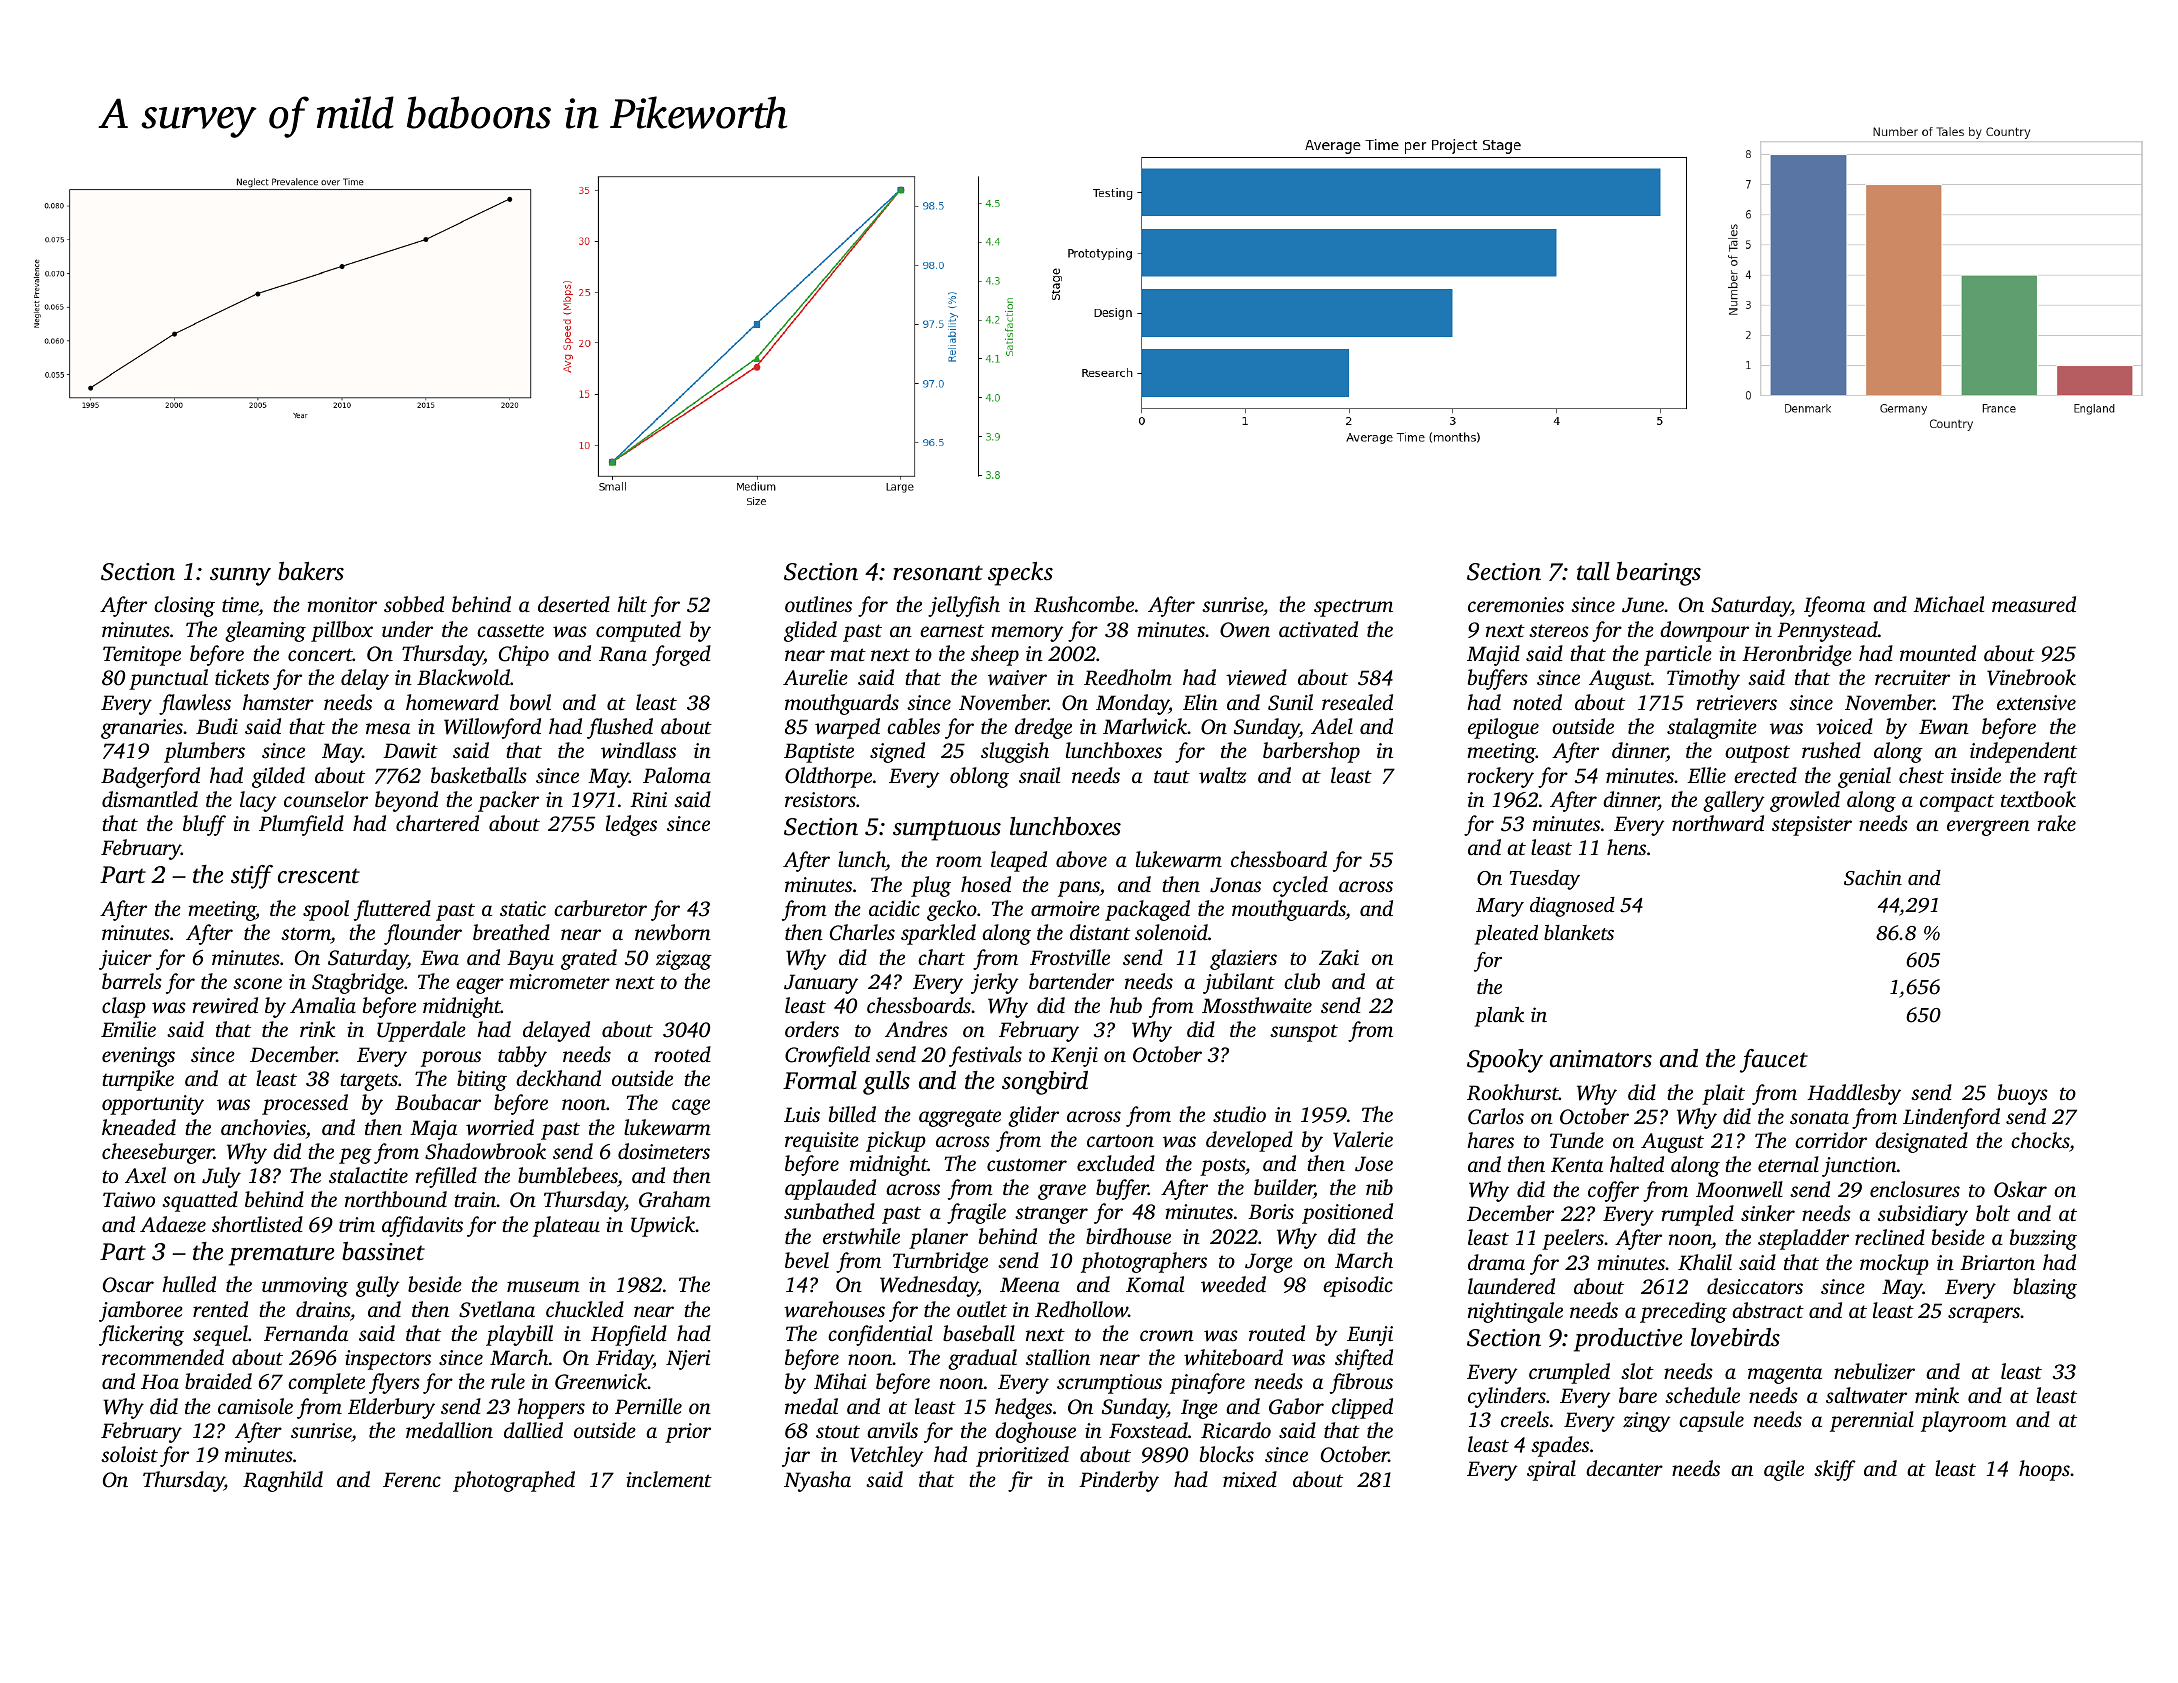 This screenshot has height=1683, width=2178. I want to click on sunny, so click(240, 577).
